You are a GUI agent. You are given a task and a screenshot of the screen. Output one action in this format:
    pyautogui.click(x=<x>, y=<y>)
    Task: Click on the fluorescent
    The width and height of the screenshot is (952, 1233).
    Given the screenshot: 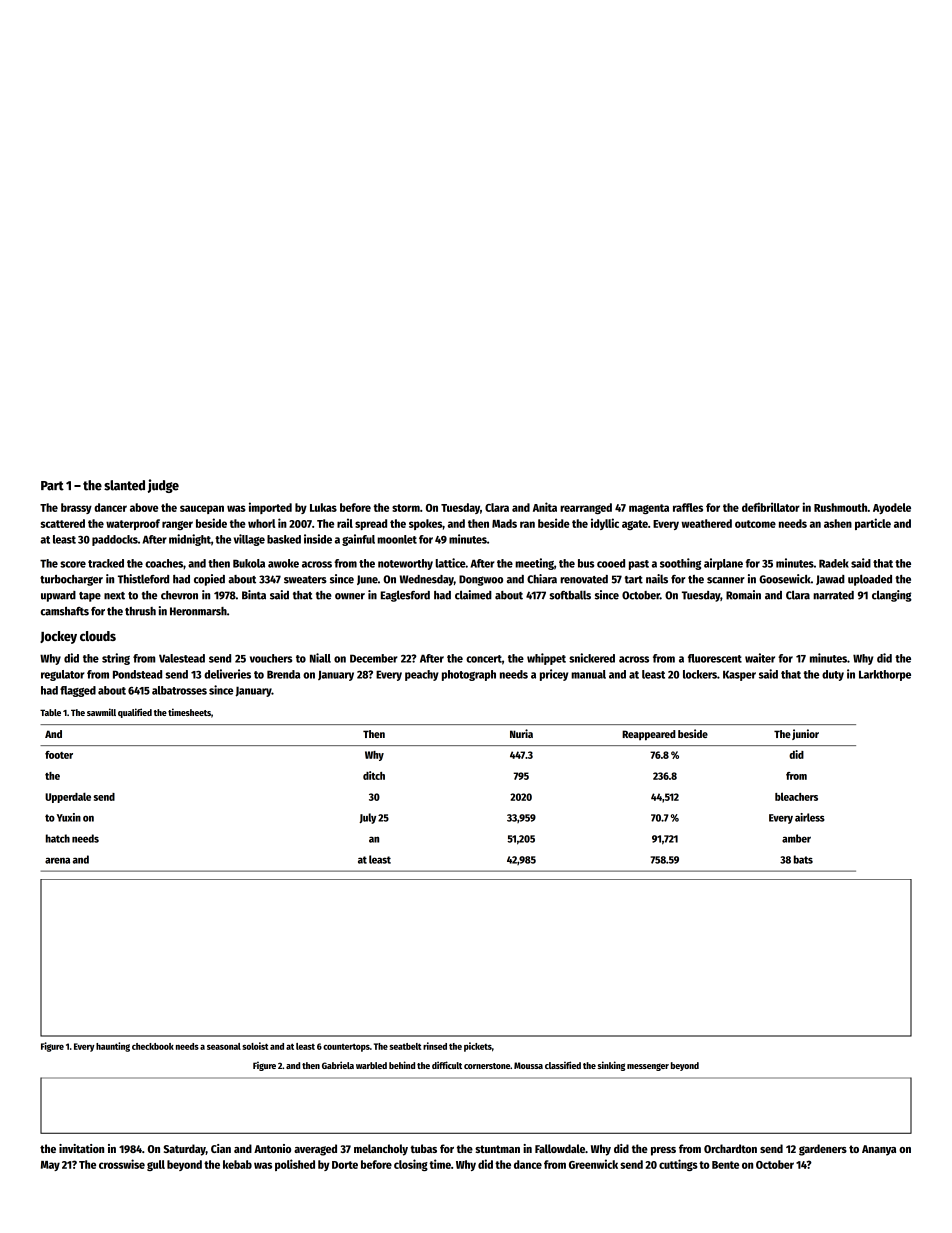 What is the action you would take?
    pyautogui.click(x=715, y=658)
